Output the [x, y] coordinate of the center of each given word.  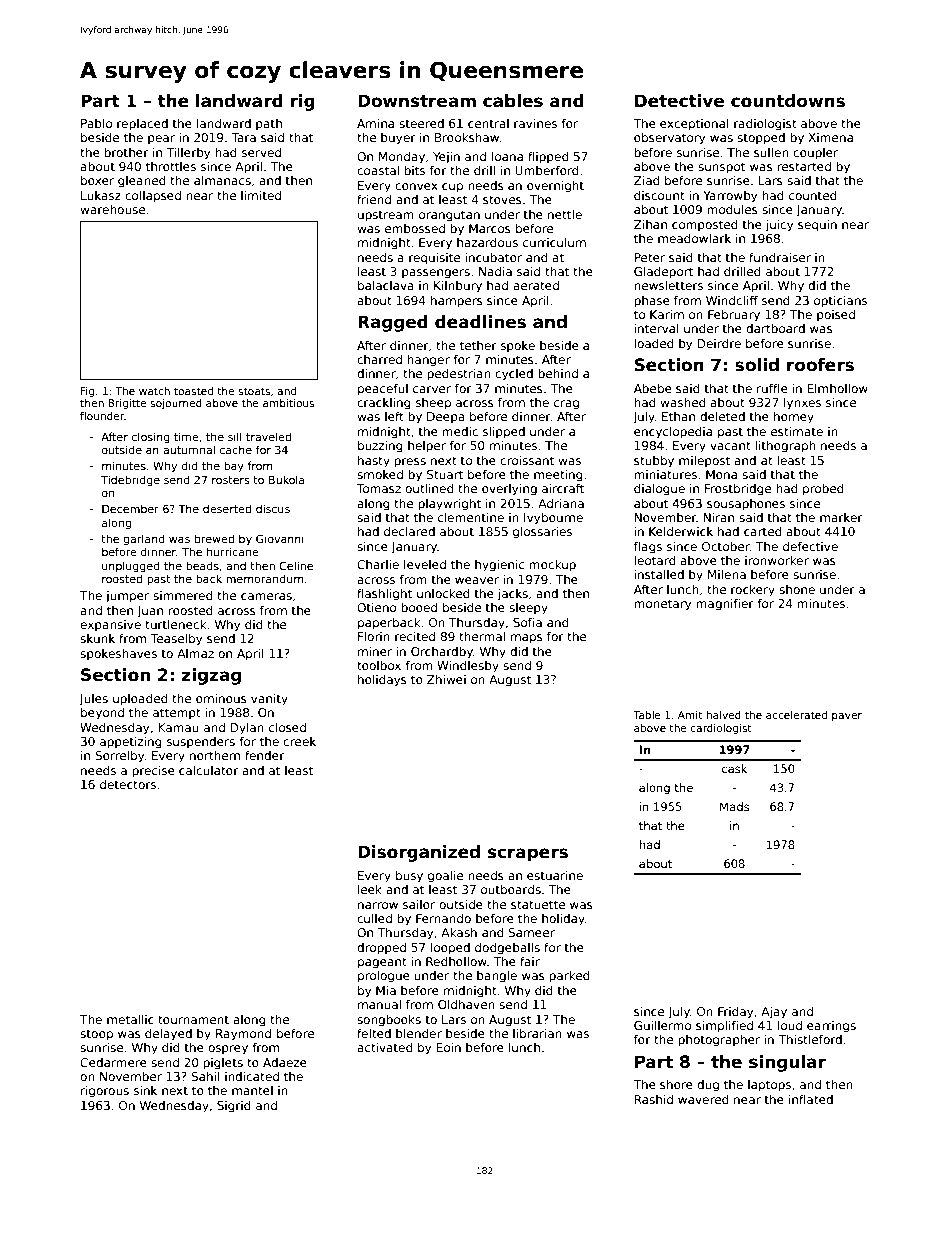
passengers [436, 274]
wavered [703, 1099]
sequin [817, 226]
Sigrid [234, 1107]
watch [154, 391]
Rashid [654, 1099]
